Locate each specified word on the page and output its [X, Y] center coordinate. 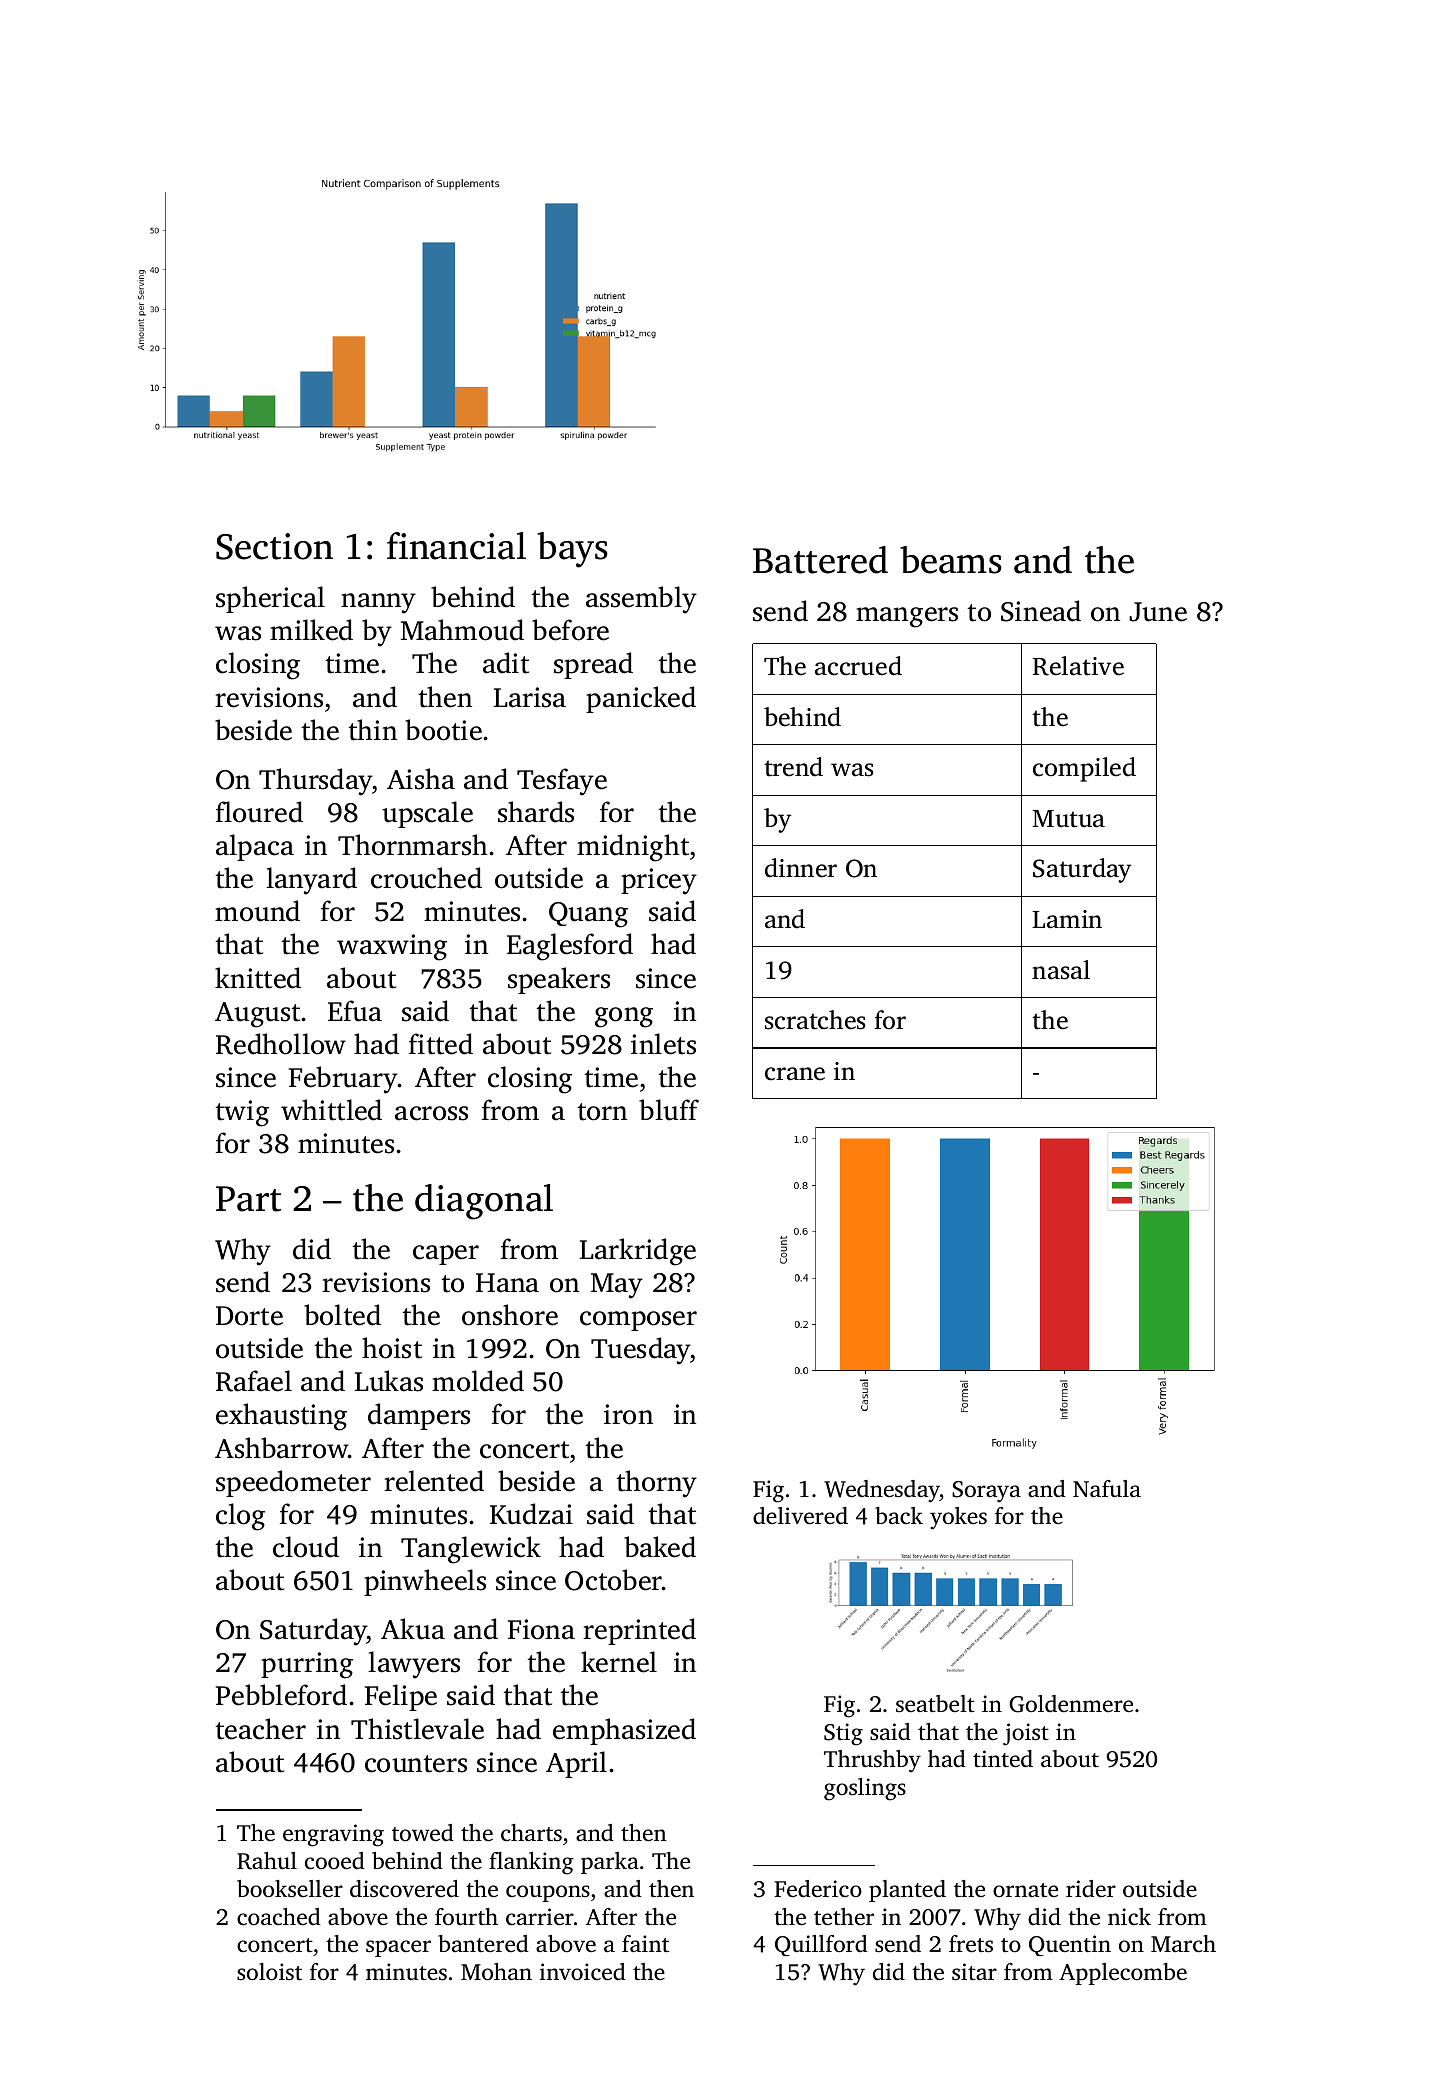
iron [628, 1414]
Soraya [986, 1492]
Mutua [1068, 819]
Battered [820, 560]
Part [248, 1199]
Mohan [496, 1972]
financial [456, 546]
